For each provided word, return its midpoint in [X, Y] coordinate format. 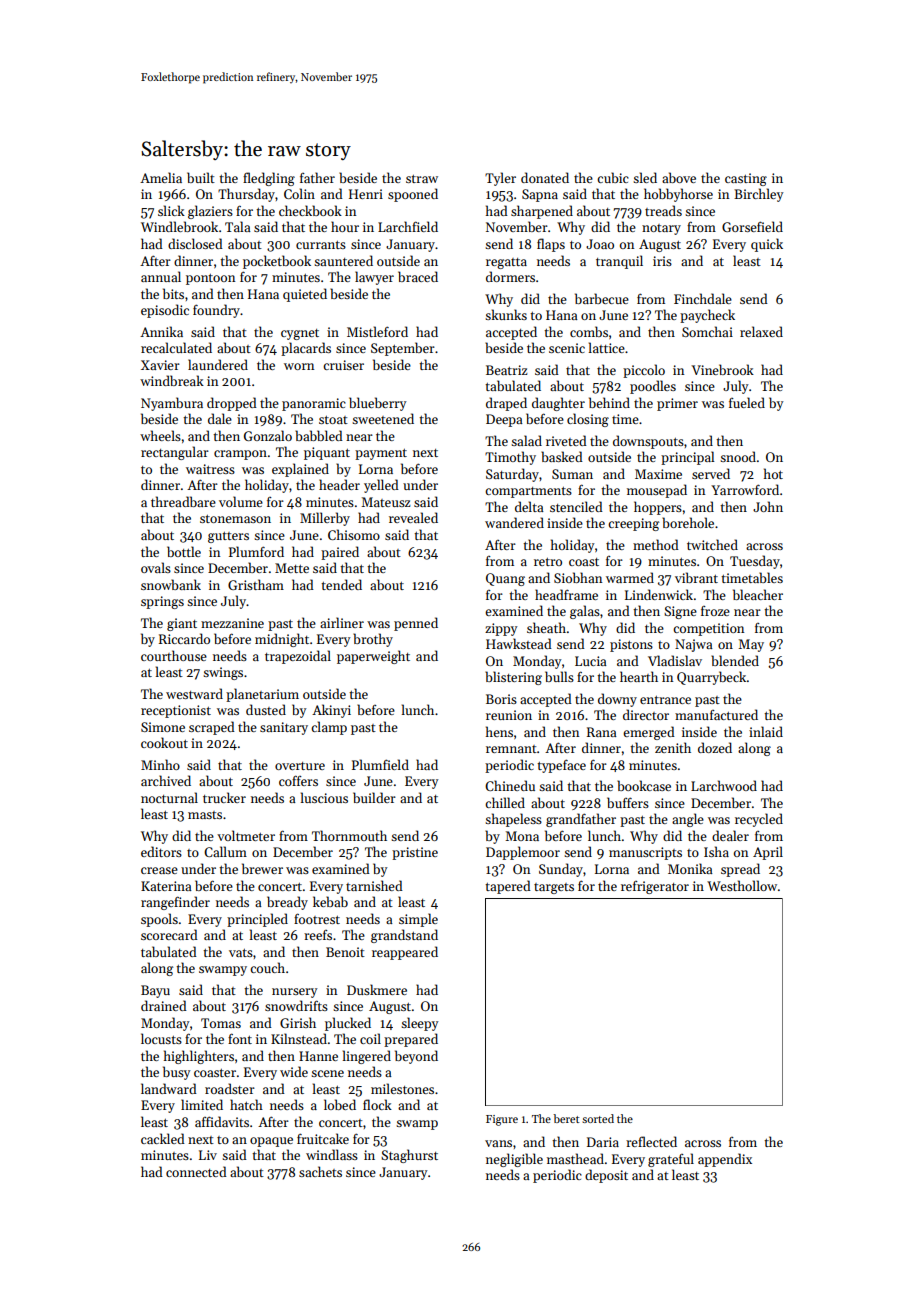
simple [418, 920]
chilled [505, 802]
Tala [238, 226]
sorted [598, 1118]
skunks [506, 314]
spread [740, 870]
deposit [606, 1176]
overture [300, 766]
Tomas [221, 1023]
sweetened [383, 418]
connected [196, 1171]
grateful [671, 1160]
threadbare [183, 501]
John [768, 506]
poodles [653, 387]
